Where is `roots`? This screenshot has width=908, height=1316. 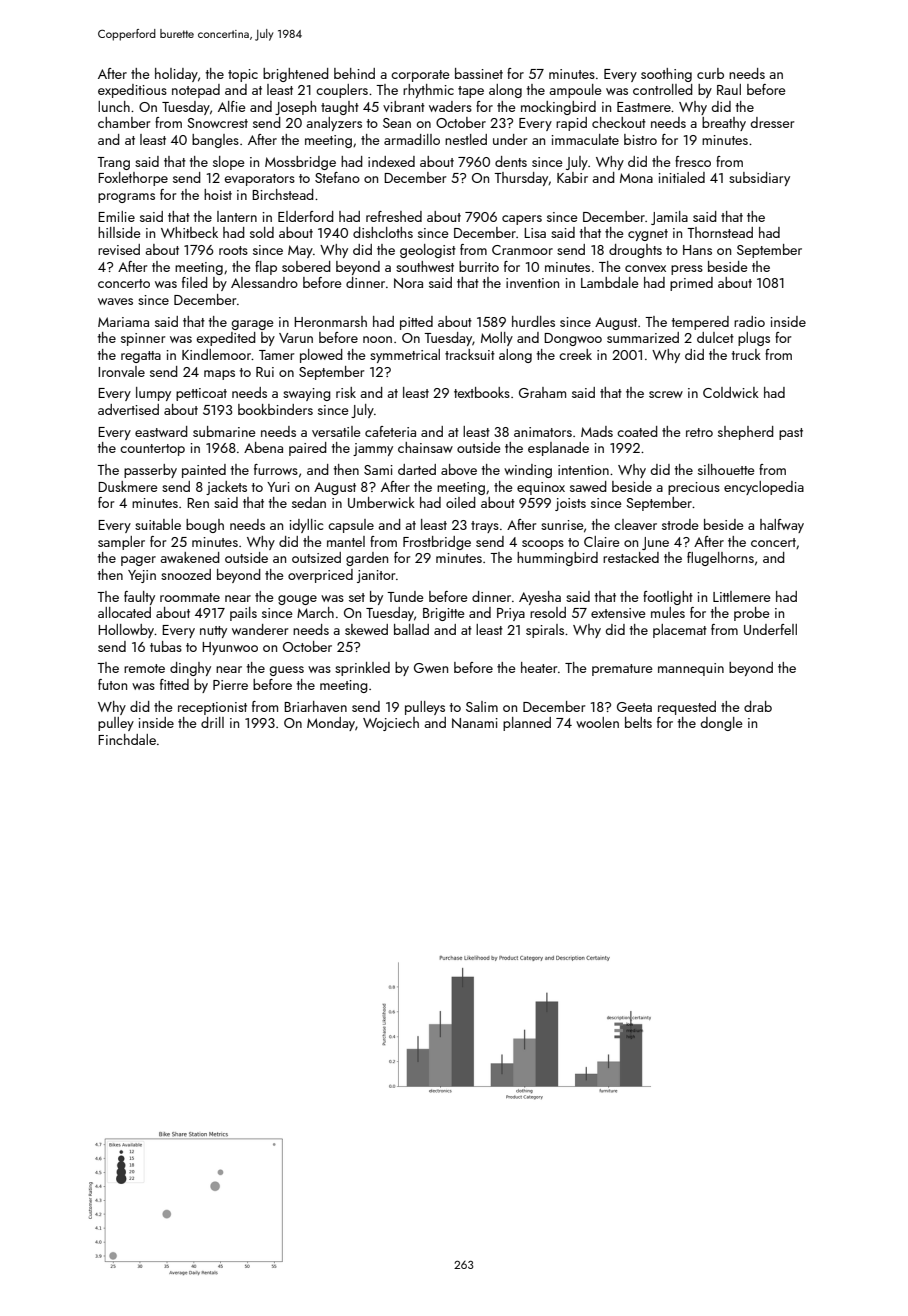 roots is located at coordinates (233, 250).
